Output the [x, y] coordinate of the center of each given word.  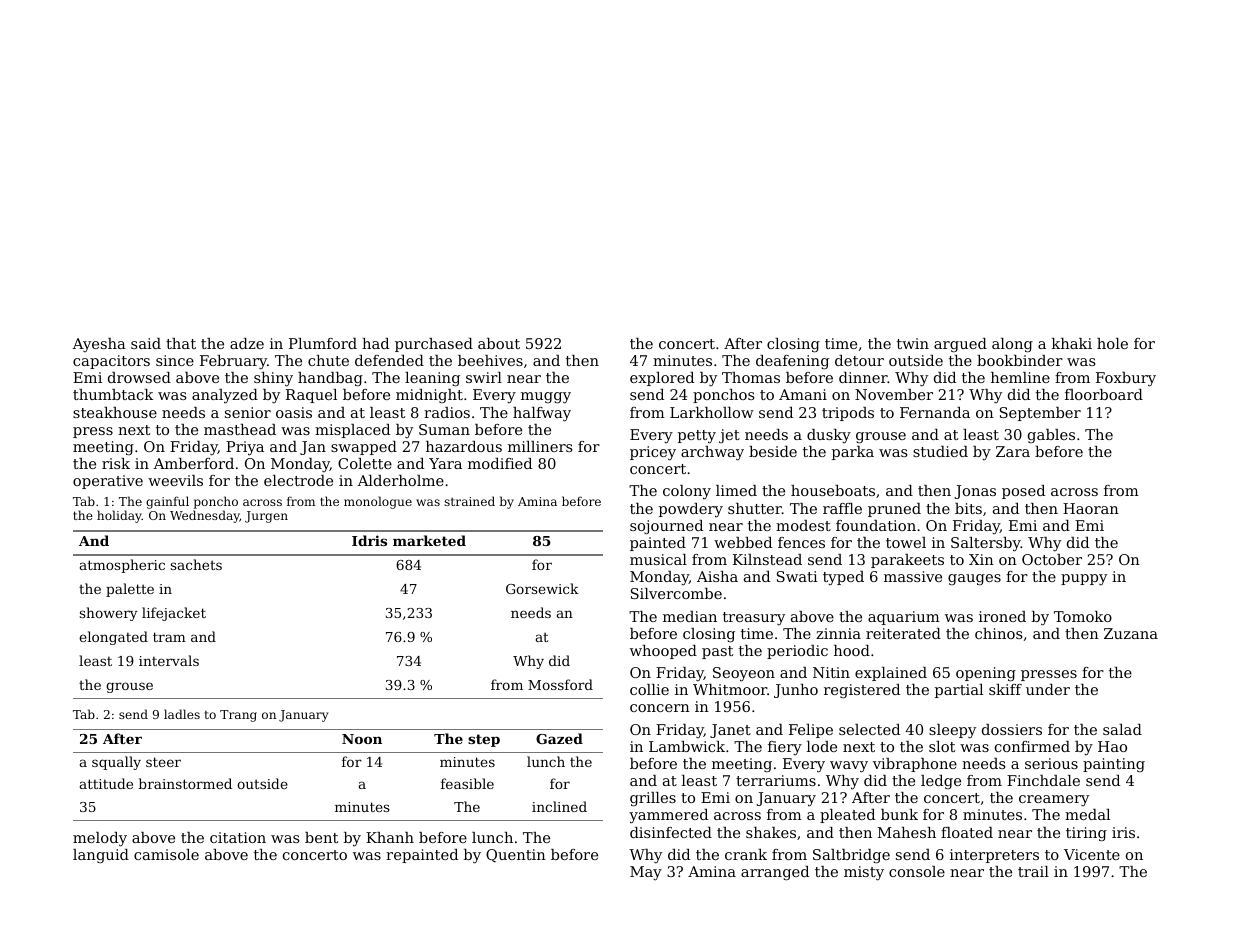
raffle [842, 508]
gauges [974, 580]
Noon [362, 739]
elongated [113, 638]
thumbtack [113, 394]
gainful [167, 502]
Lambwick [687, 746]
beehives [490, 360]
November [894, 394]
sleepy [952, 731]
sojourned [666, 527]
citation [238, 837]
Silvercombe [676, 593]
